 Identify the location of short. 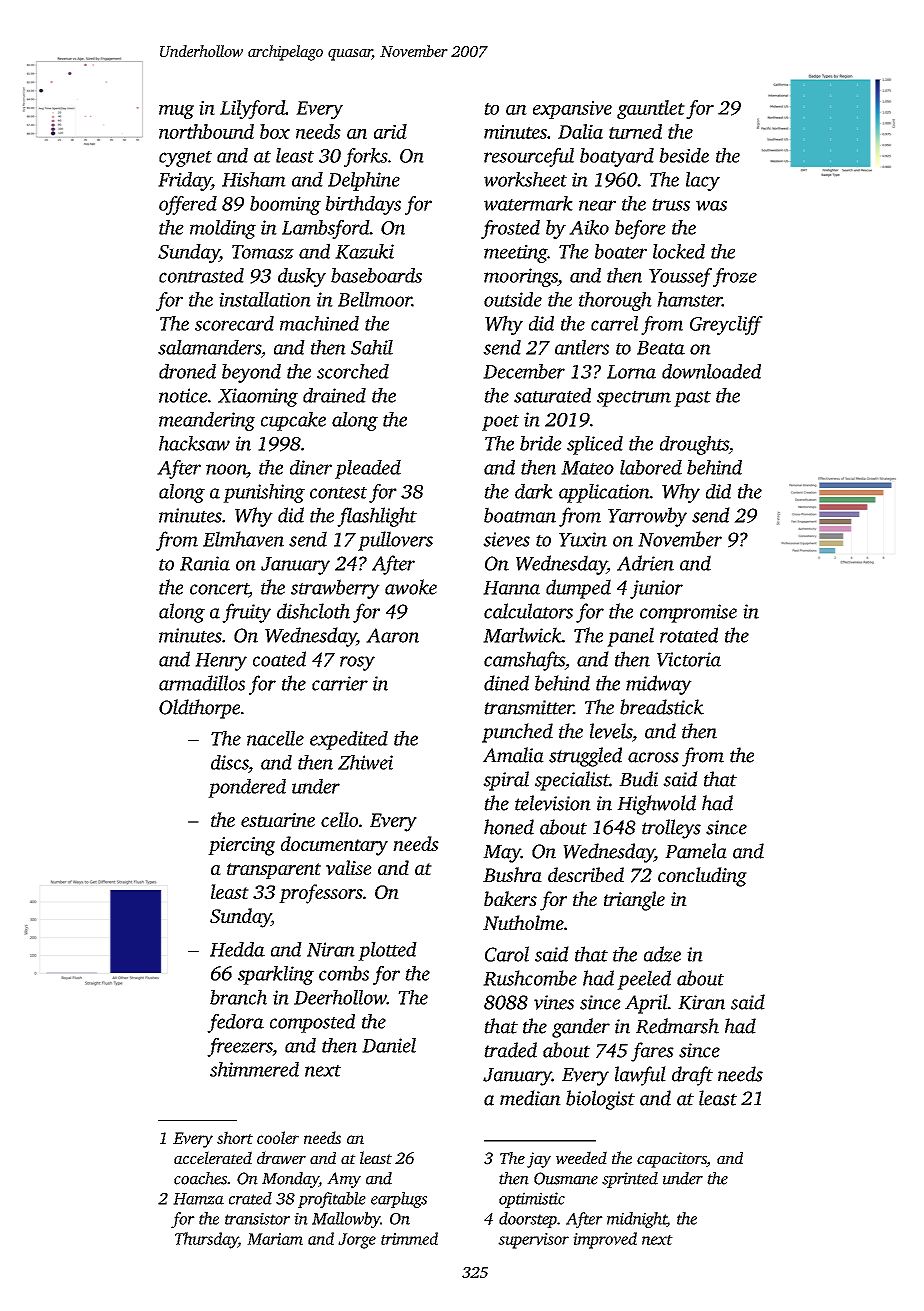
(235, 1137).
